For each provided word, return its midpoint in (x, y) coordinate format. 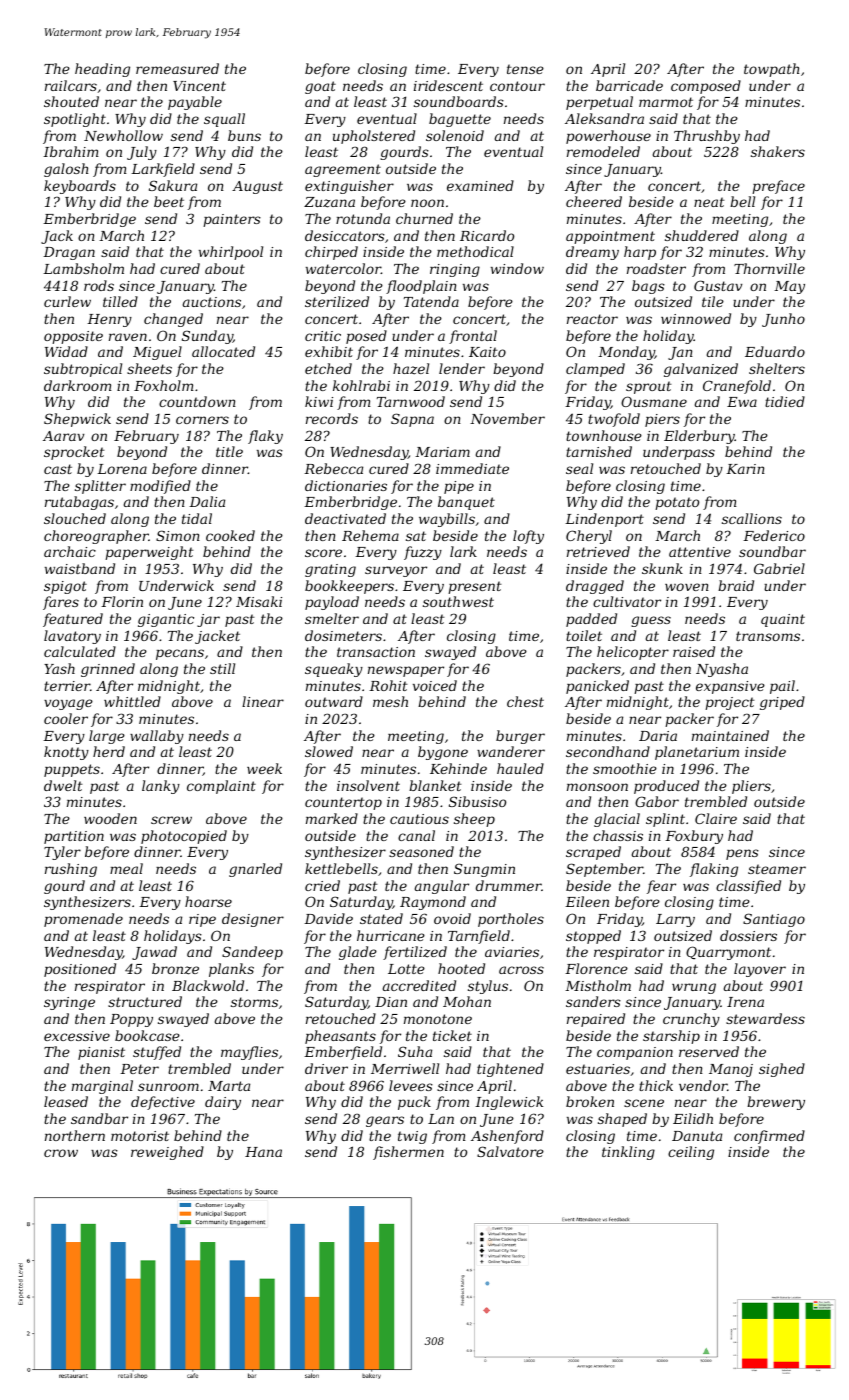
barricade (629, 85)
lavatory (72, 637)
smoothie (625, 768)
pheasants (340, 1037)
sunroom (168, 1087)
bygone (443, 753)
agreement (343, 170)
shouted (71, 101)
